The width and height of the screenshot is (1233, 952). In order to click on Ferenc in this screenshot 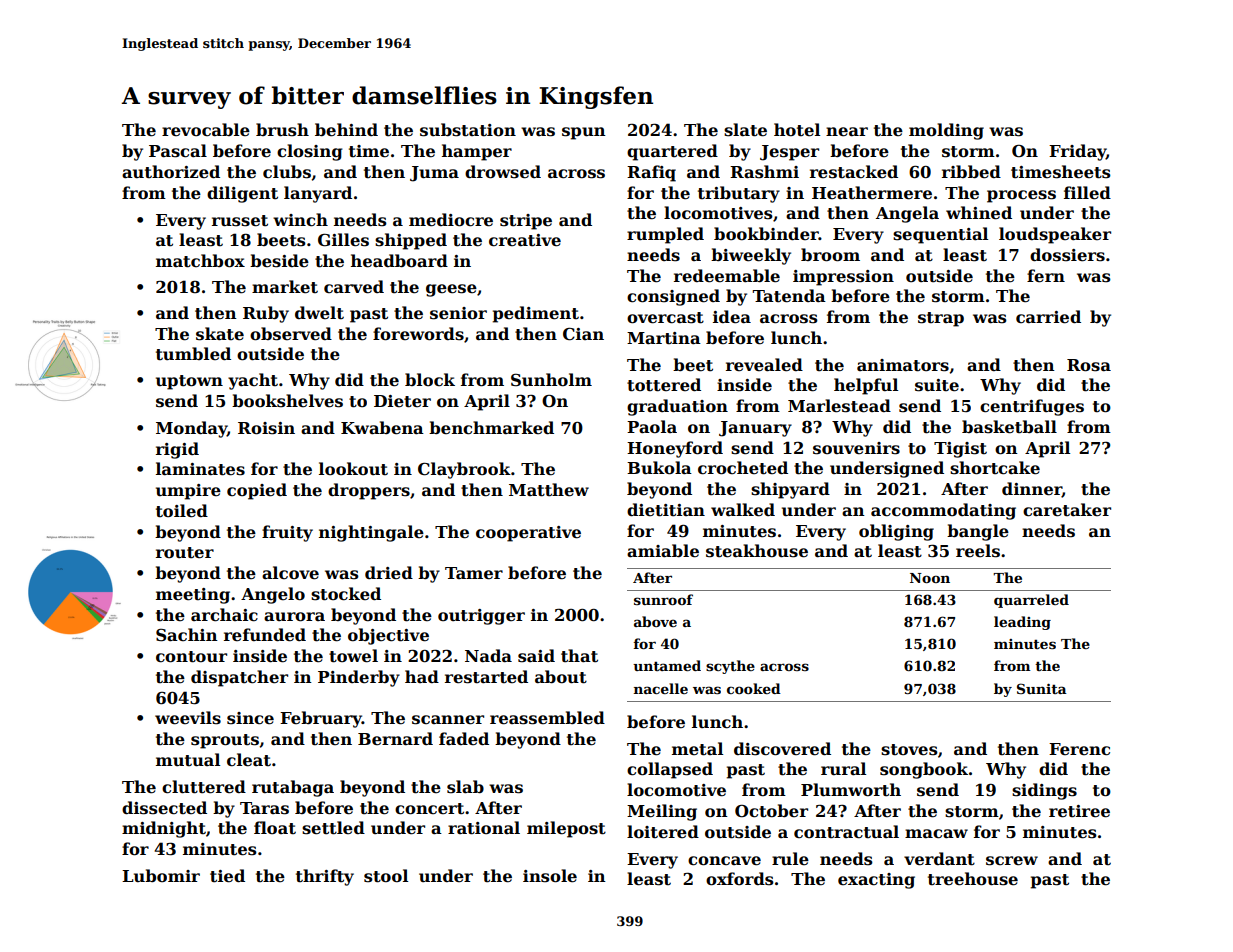, I will do `click(1079, 749)`.
